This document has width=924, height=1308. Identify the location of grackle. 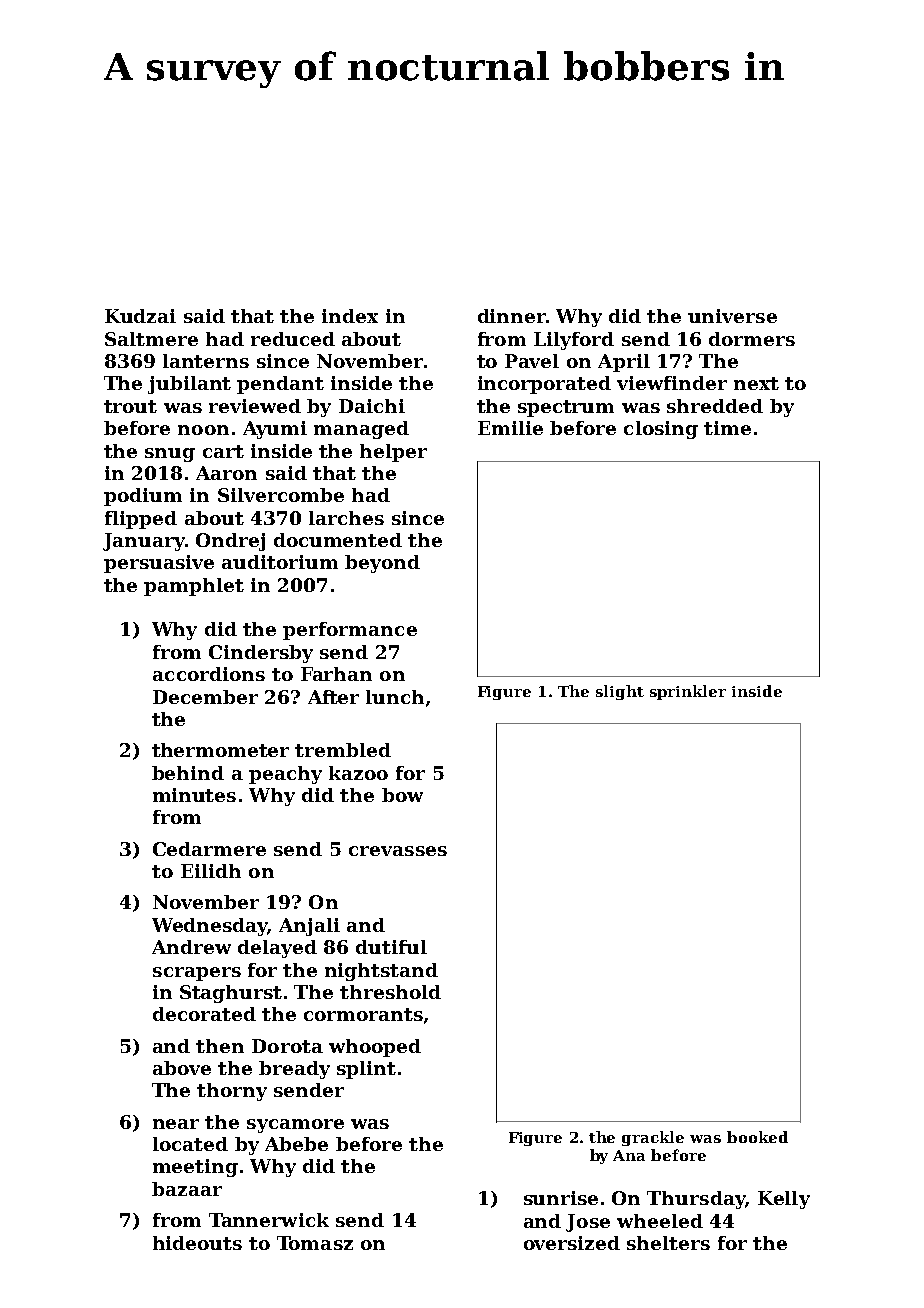
(653, 1138).
